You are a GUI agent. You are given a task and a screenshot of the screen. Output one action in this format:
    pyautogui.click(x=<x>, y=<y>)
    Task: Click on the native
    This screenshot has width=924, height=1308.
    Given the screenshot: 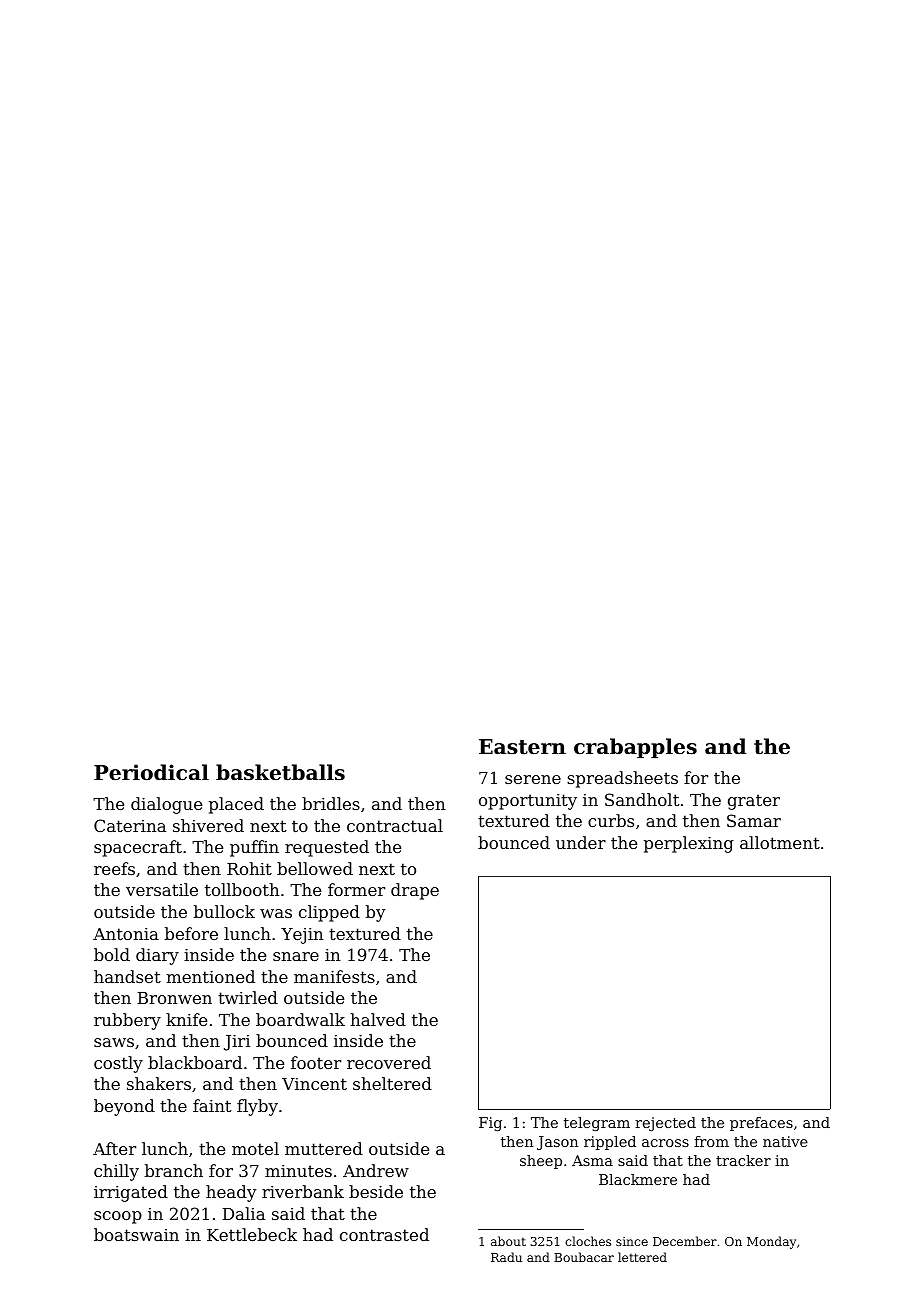 What is the action you would take?
    pyautogui.click(x=785, y=1141)
